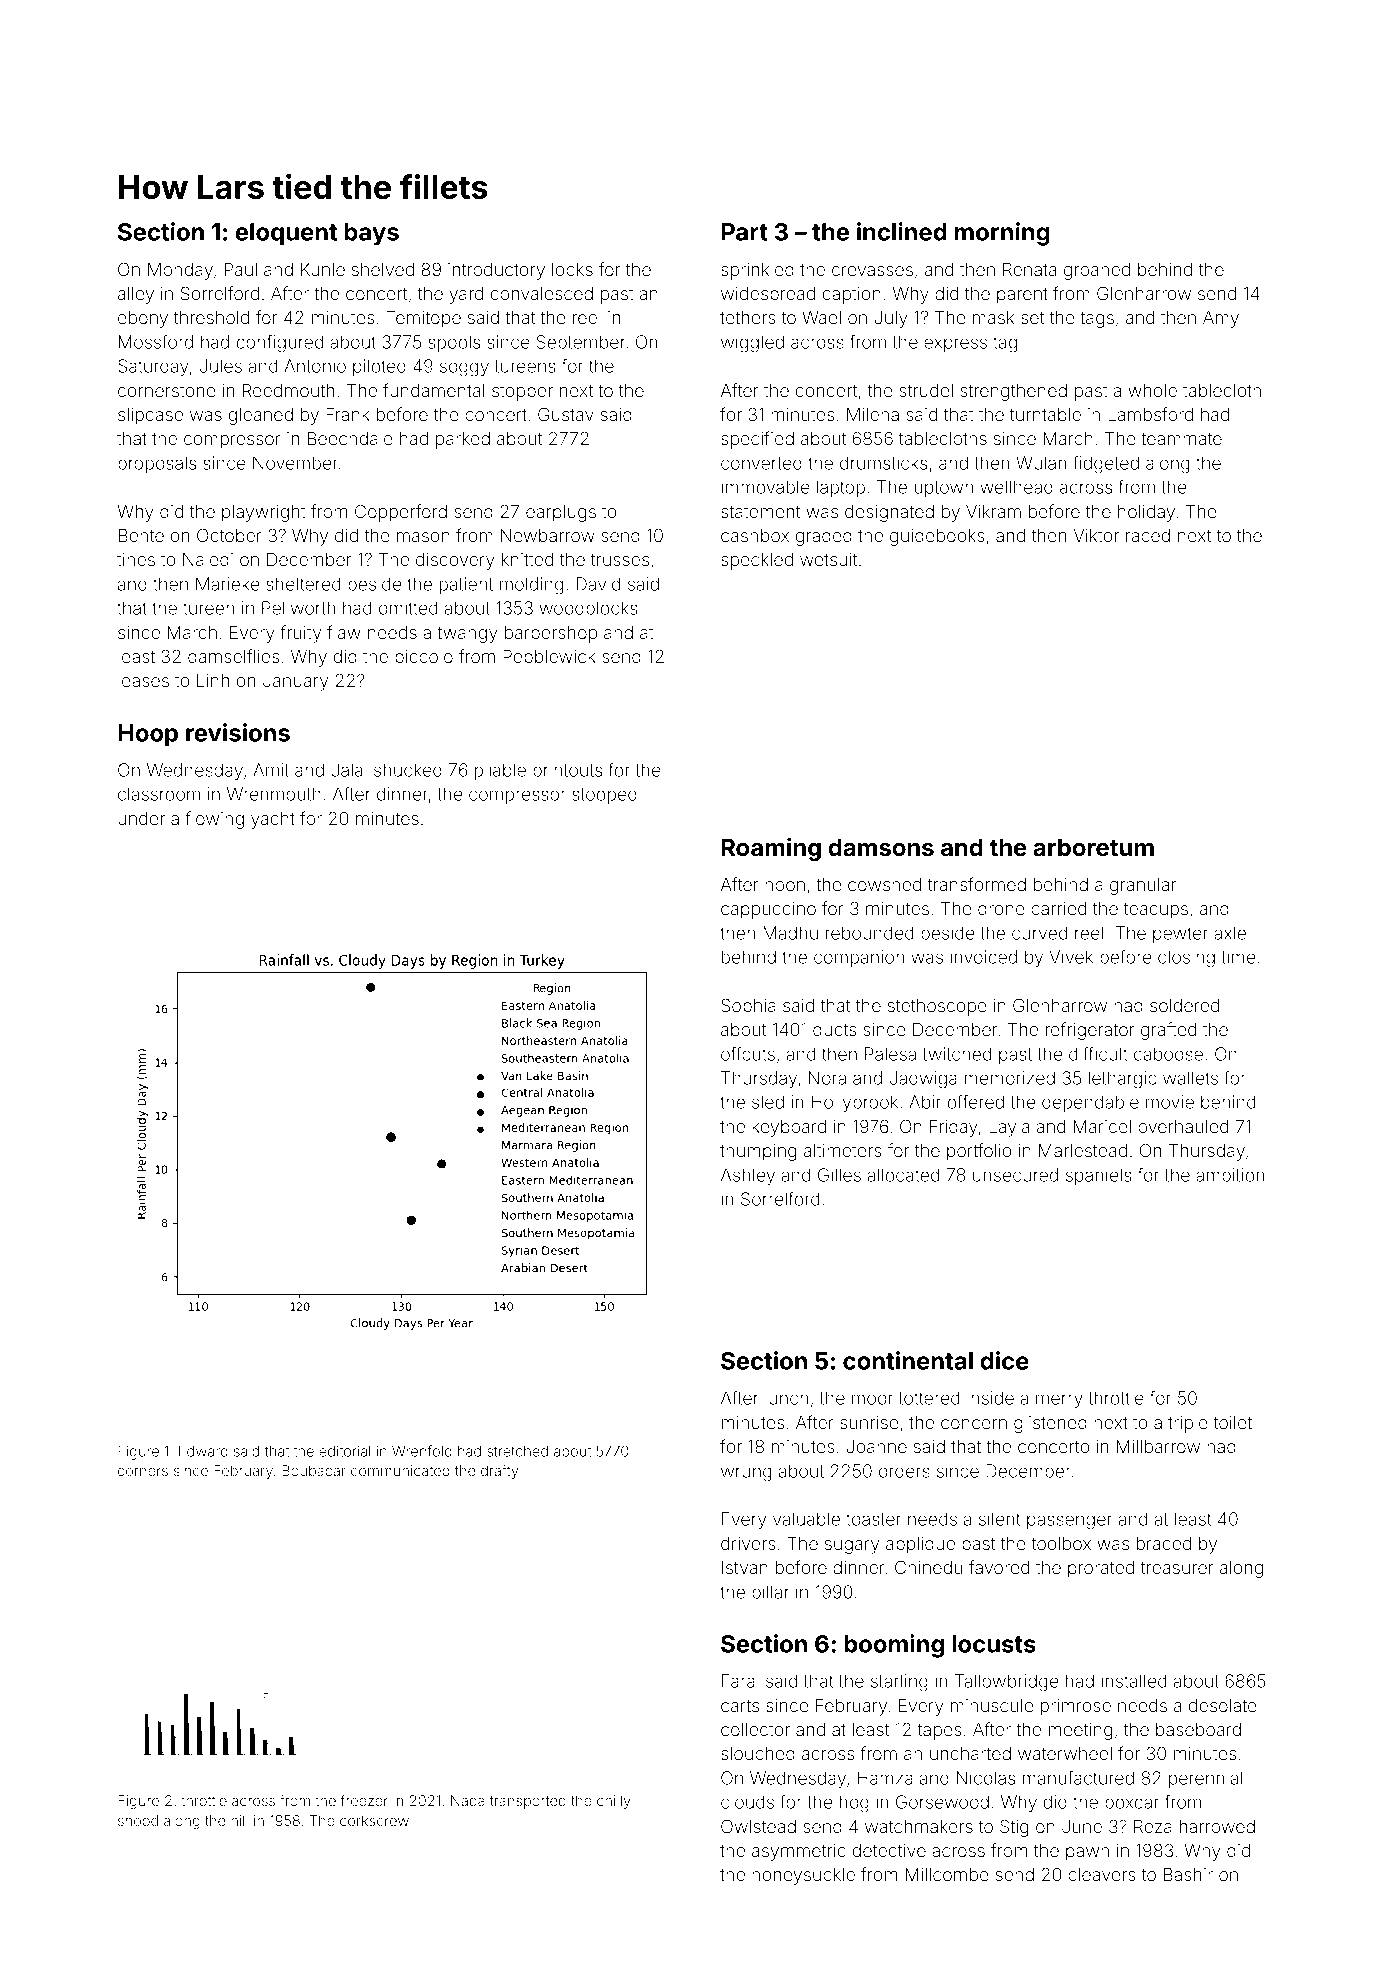 The width and height of the image is (1386, 1969). I want to click on teammate, so click(1181, 439).
